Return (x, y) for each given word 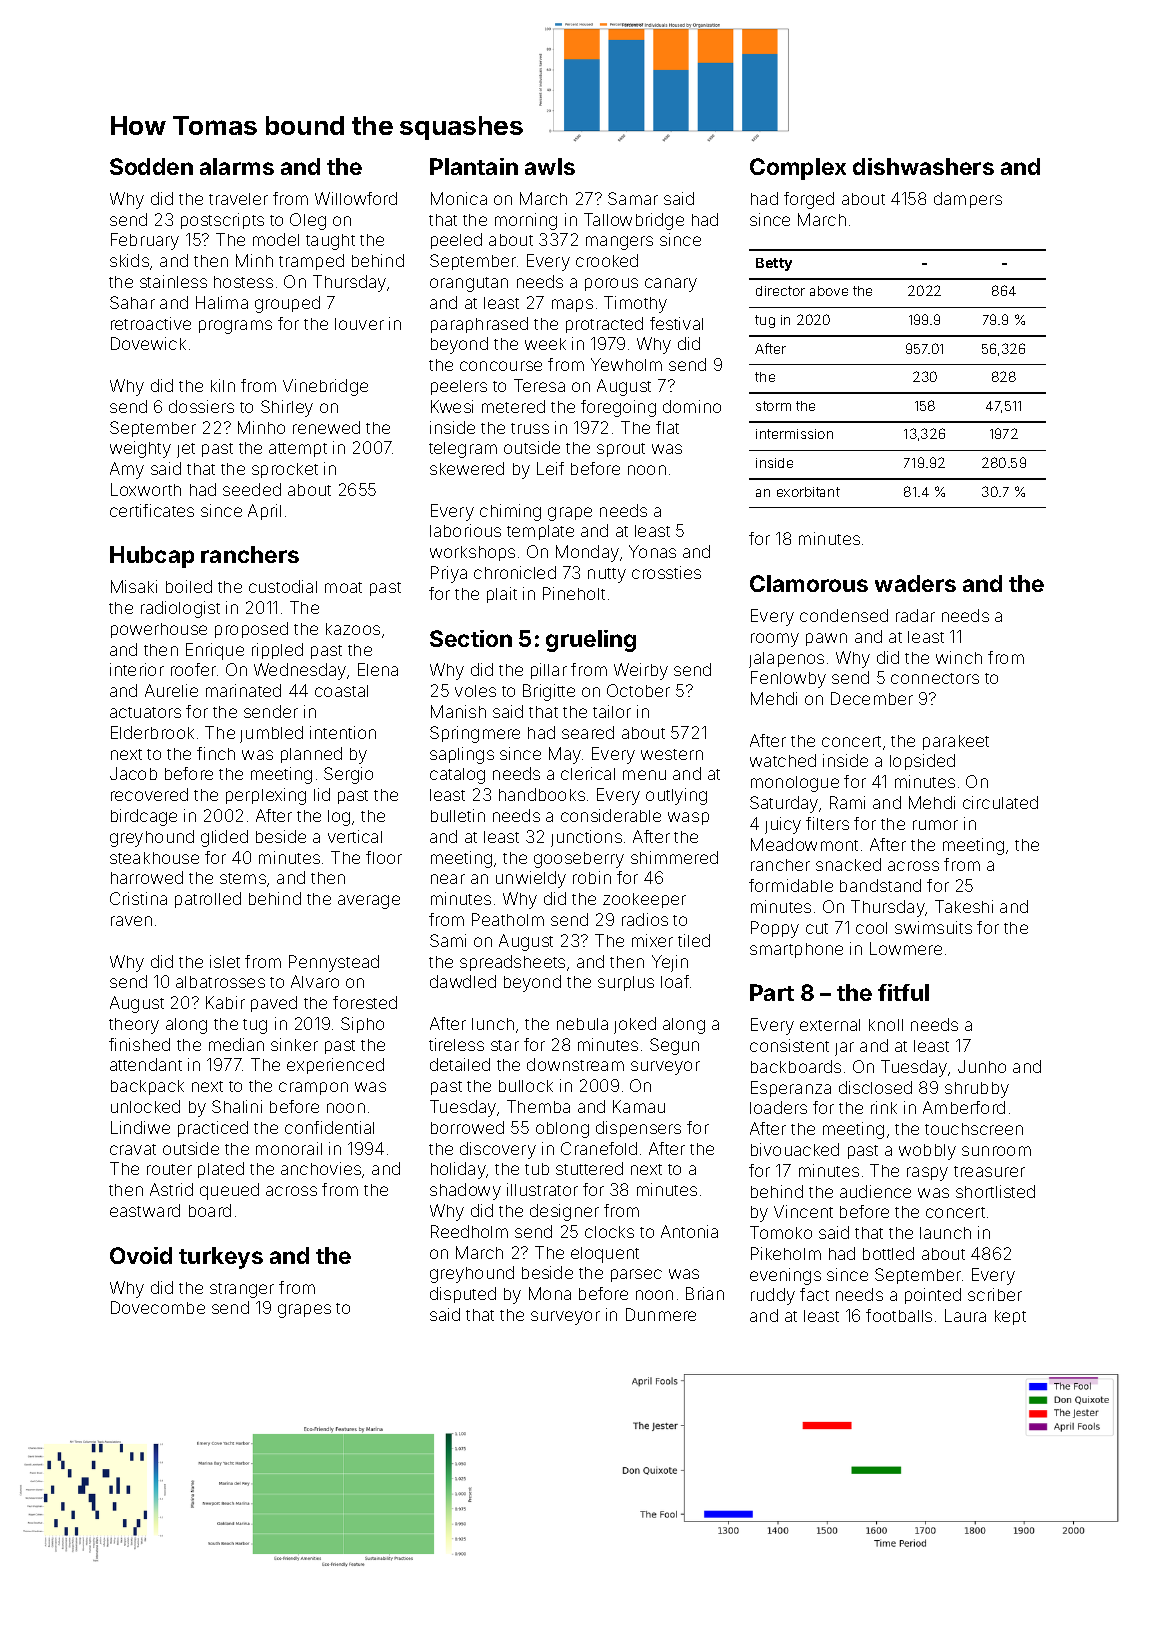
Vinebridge (325, 387)
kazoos (353, 629)
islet (225, 961)
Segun (674, 1046)
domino (692, 406)
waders (915, 583)
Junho (982, 1066)
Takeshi (964, 906)
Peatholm (508, 919)
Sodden (151, 166)
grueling (591, 641)
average (369, 902)
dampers (968, 200)
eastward (145, 1210)
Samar (633, 198)
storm (773, 406)
